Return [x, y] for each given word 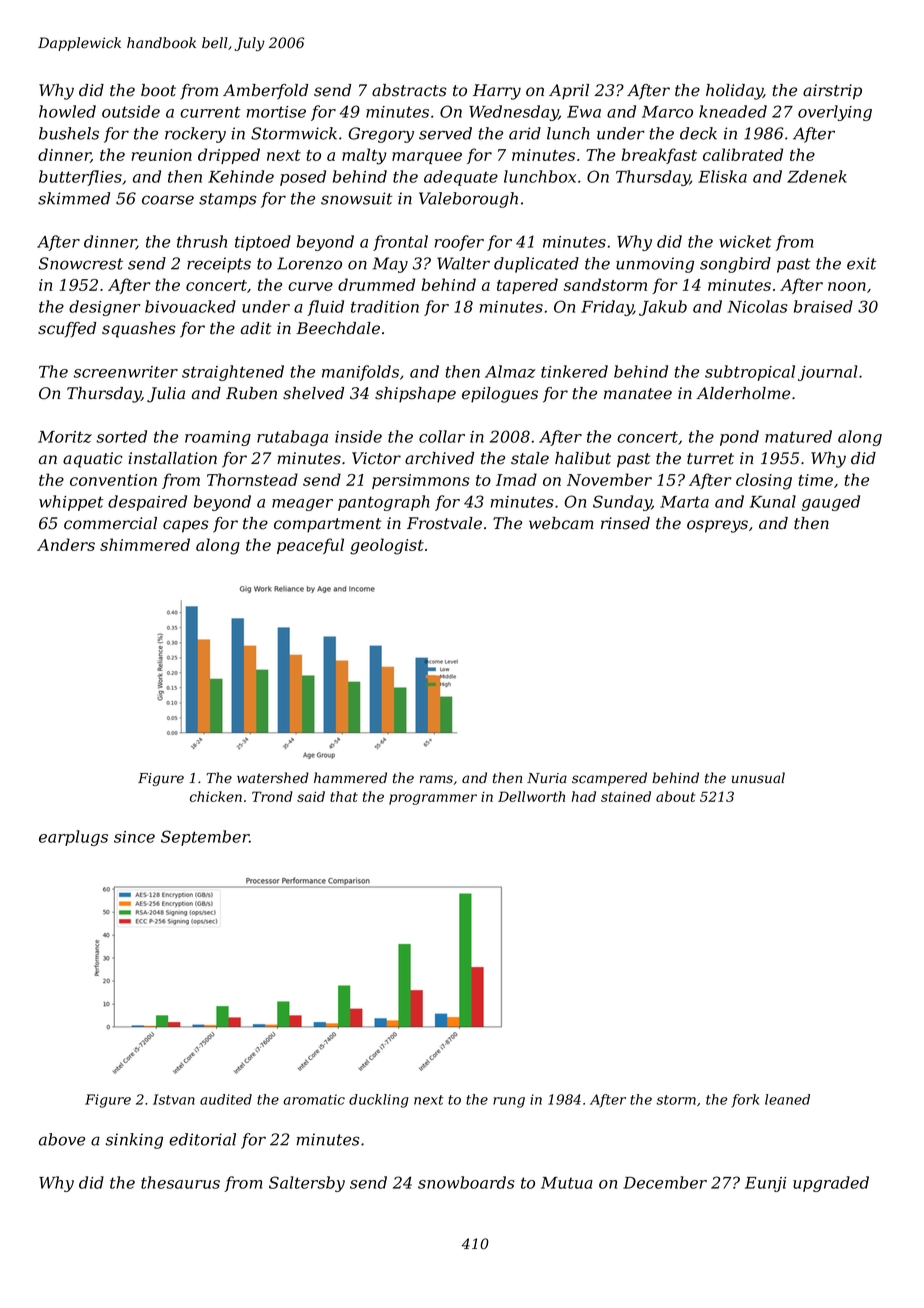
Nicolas [757, 306]
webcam [561, 523]
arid [525, 133]
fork [745, 1101]
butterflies [80, 178]
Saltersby [307, 1184]
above [62, 1139]
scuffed [67, 330]
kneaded [733, 111]
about [675, 796]
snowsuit [356, 198]
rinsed [625, 523]
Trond [272, 796]
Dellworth [531, 796]
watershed [273, 778]
